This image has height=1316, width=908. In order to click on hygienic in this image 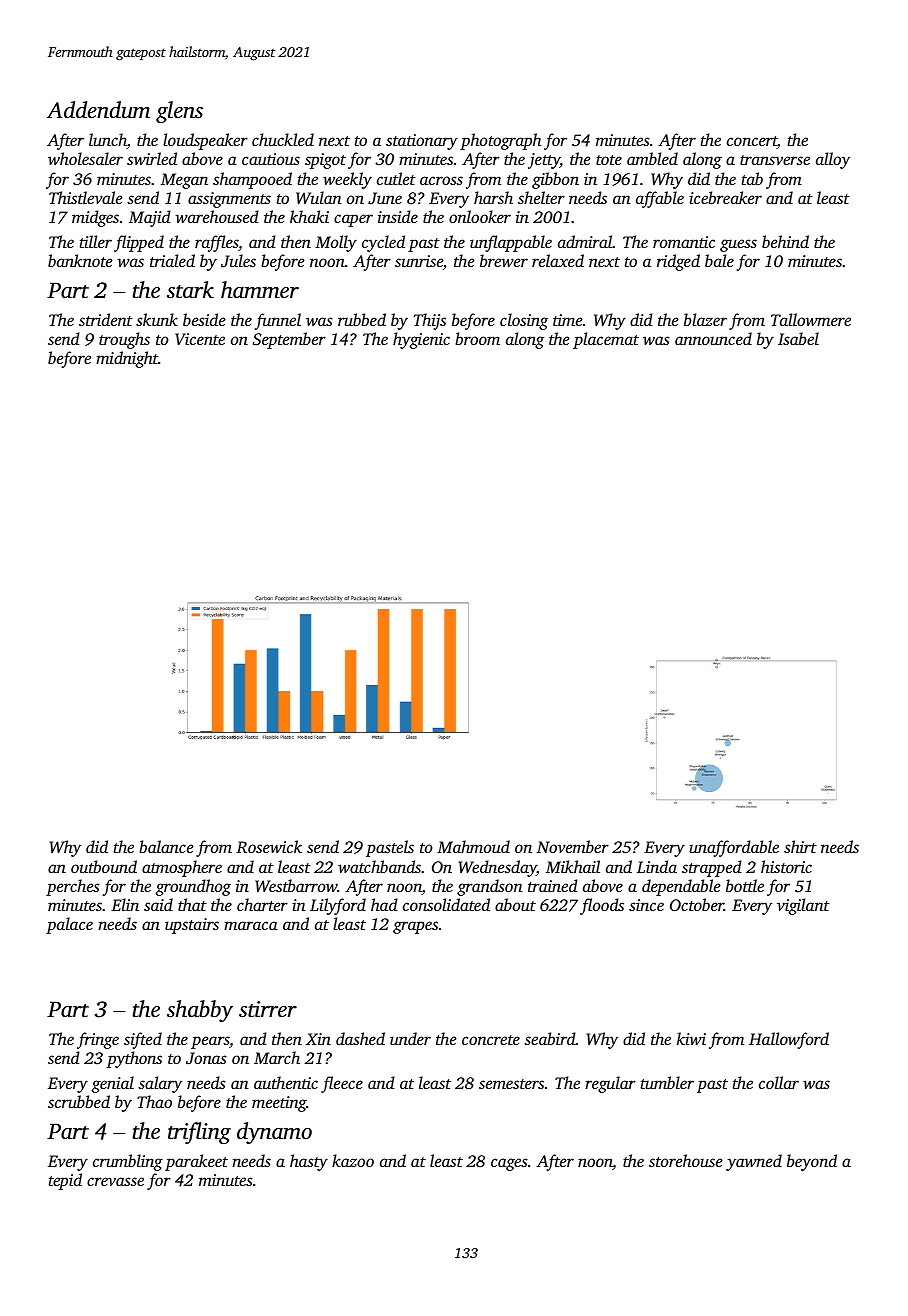, I will do `click(421, 340)`.
